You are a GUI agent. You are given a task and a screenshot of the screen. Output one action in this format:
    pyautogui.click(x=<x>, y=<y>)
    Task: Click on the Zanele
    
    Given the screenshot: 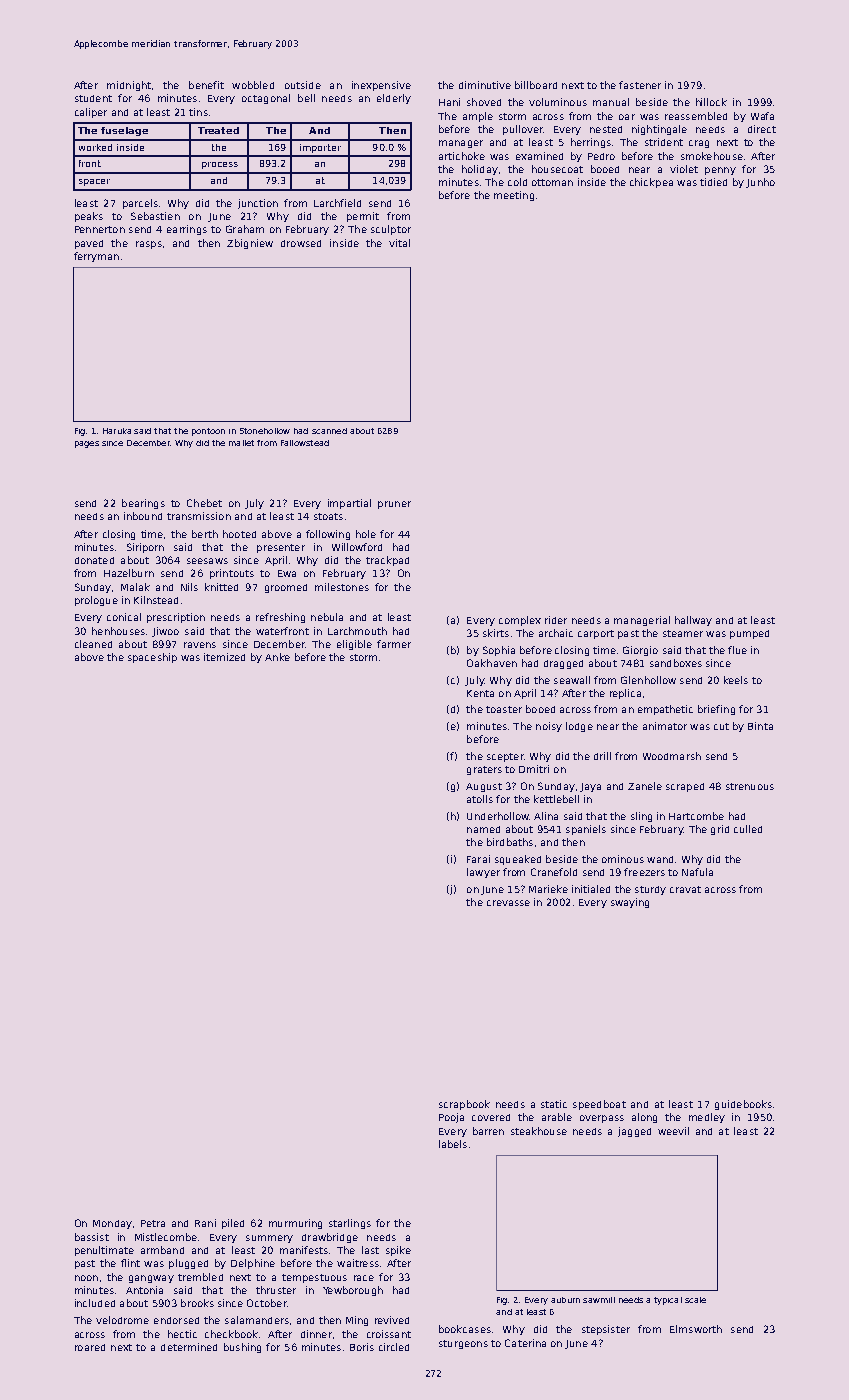 What is the action you would take?
    pyautogui.click(x=645, y=786)
